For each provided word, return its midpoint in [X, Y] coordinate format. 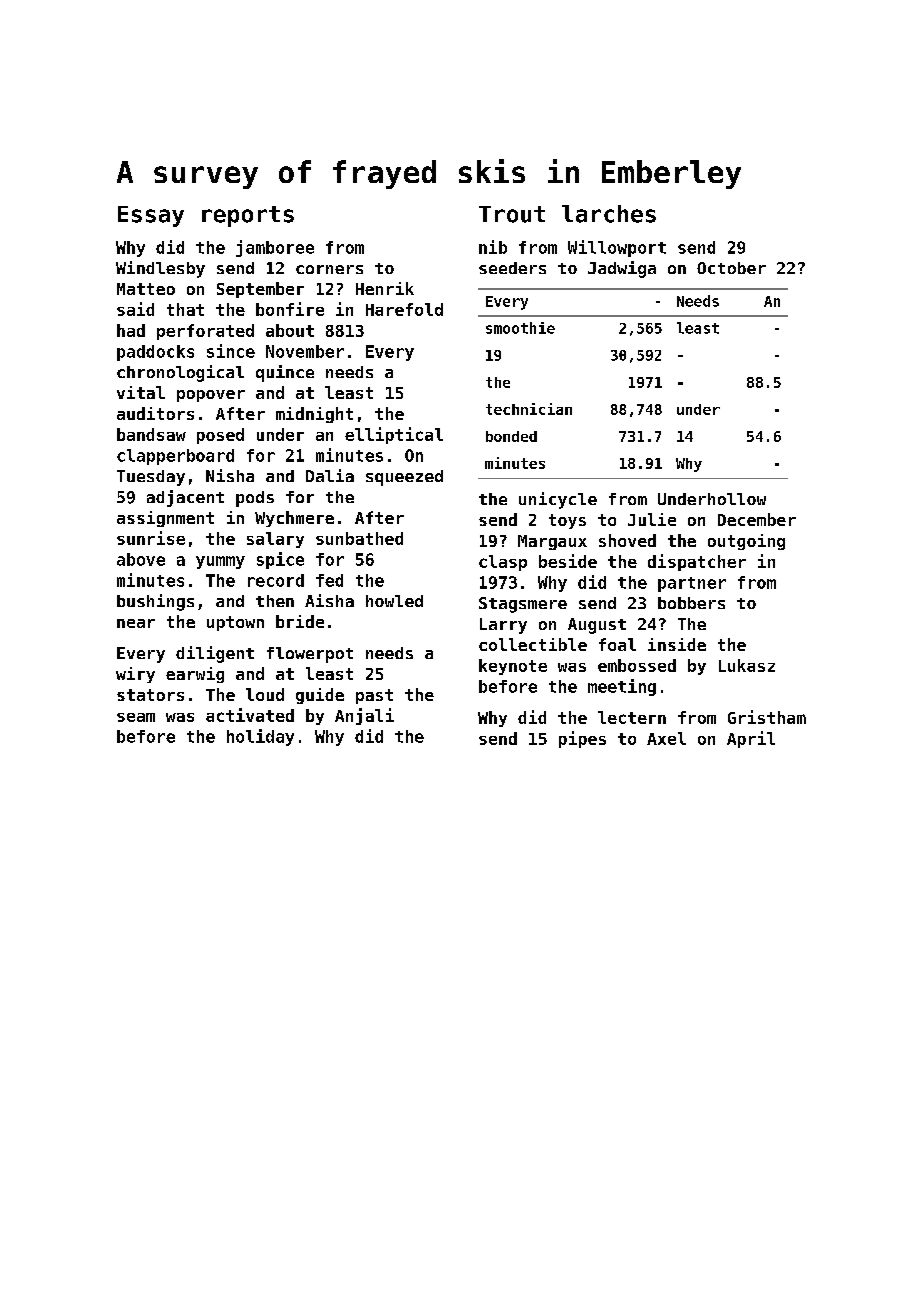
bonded [511, 436]
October [731, 268]
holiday [260, 737]
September [260, 290]
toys [567, 521]
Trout [512, 214]
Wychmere [294, 519]
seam [136, 717]
